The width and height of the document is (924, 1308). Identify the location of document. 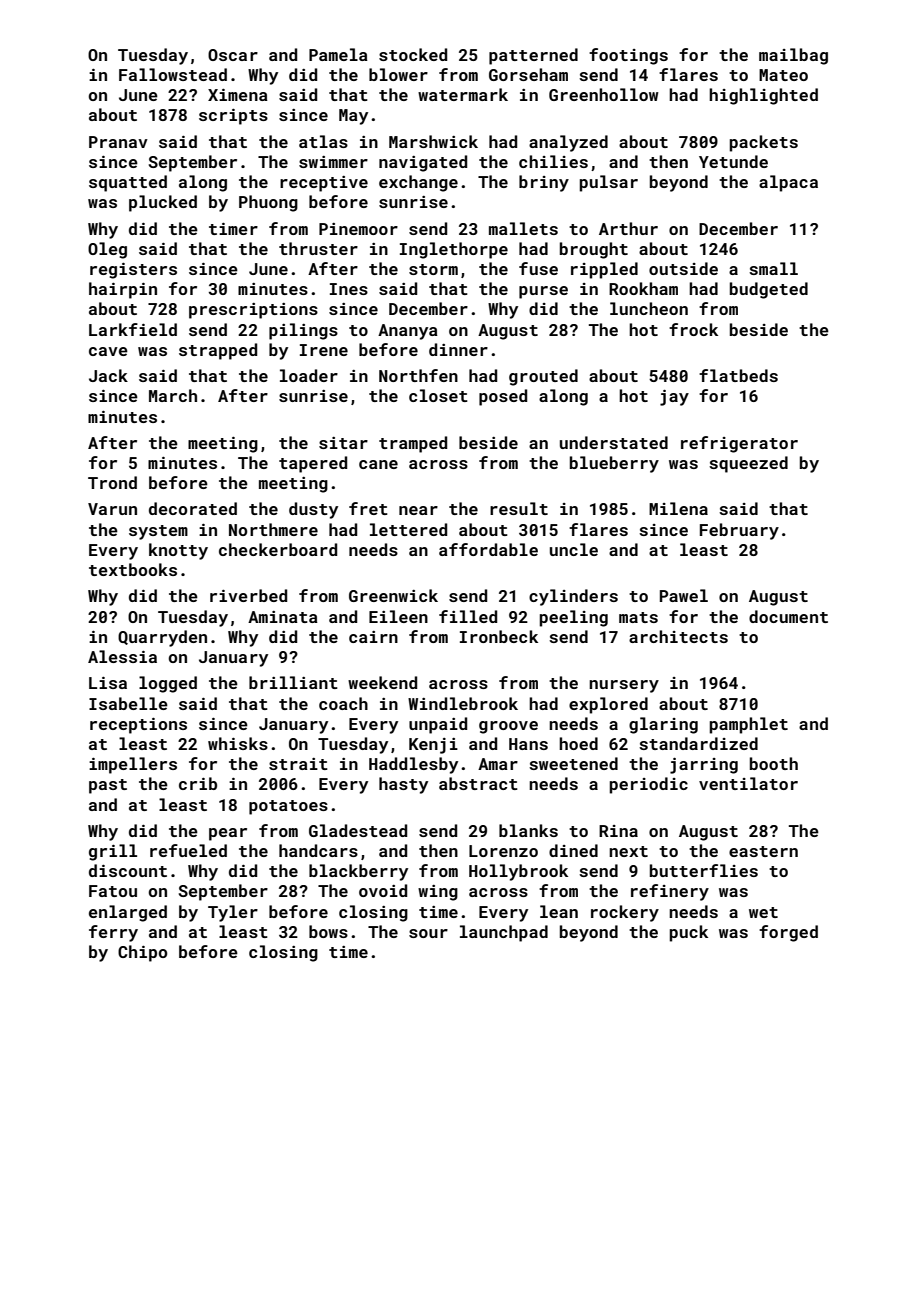
(788, 616).
